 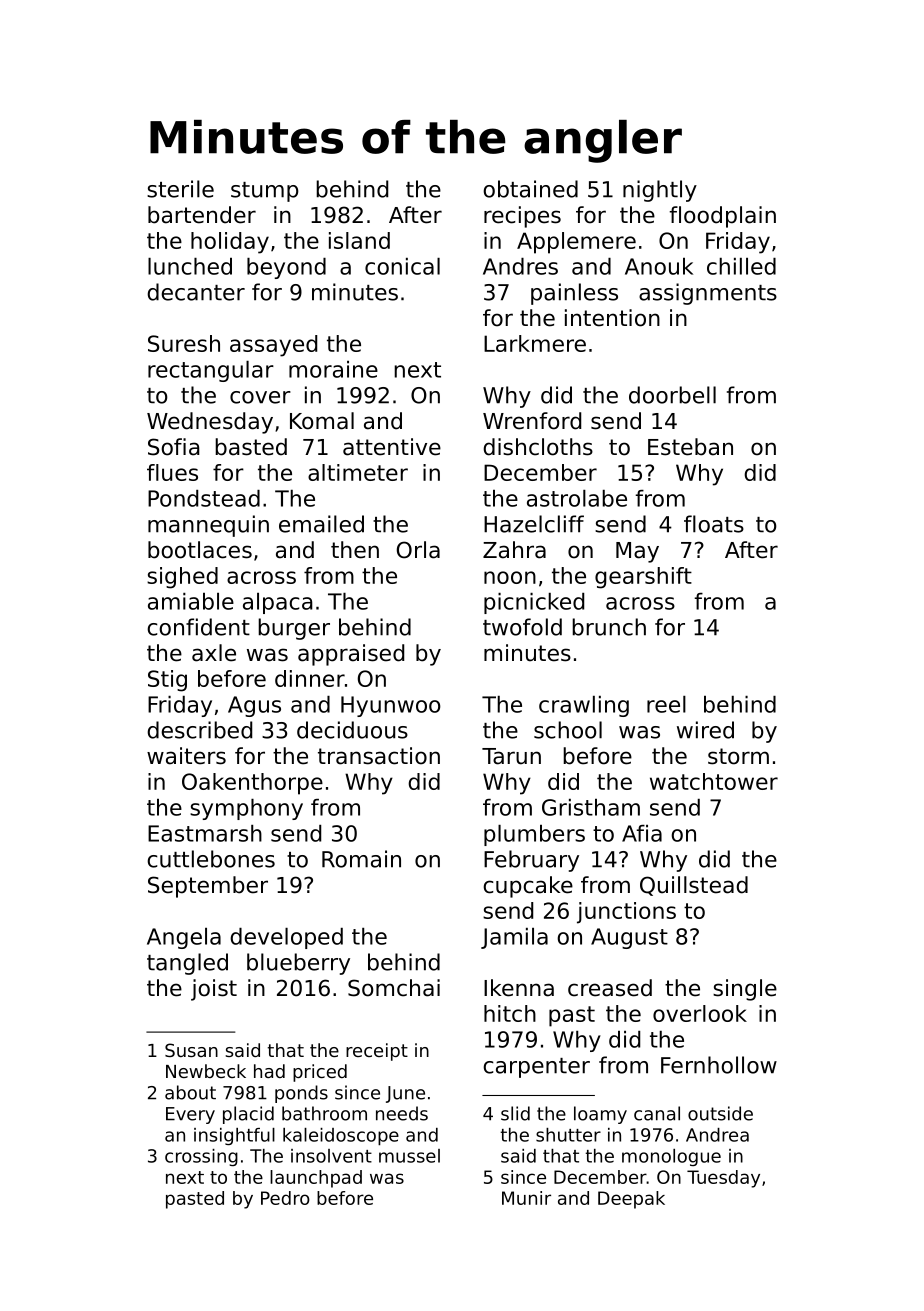 I want to click on floats, so click(x=714, y=524).
